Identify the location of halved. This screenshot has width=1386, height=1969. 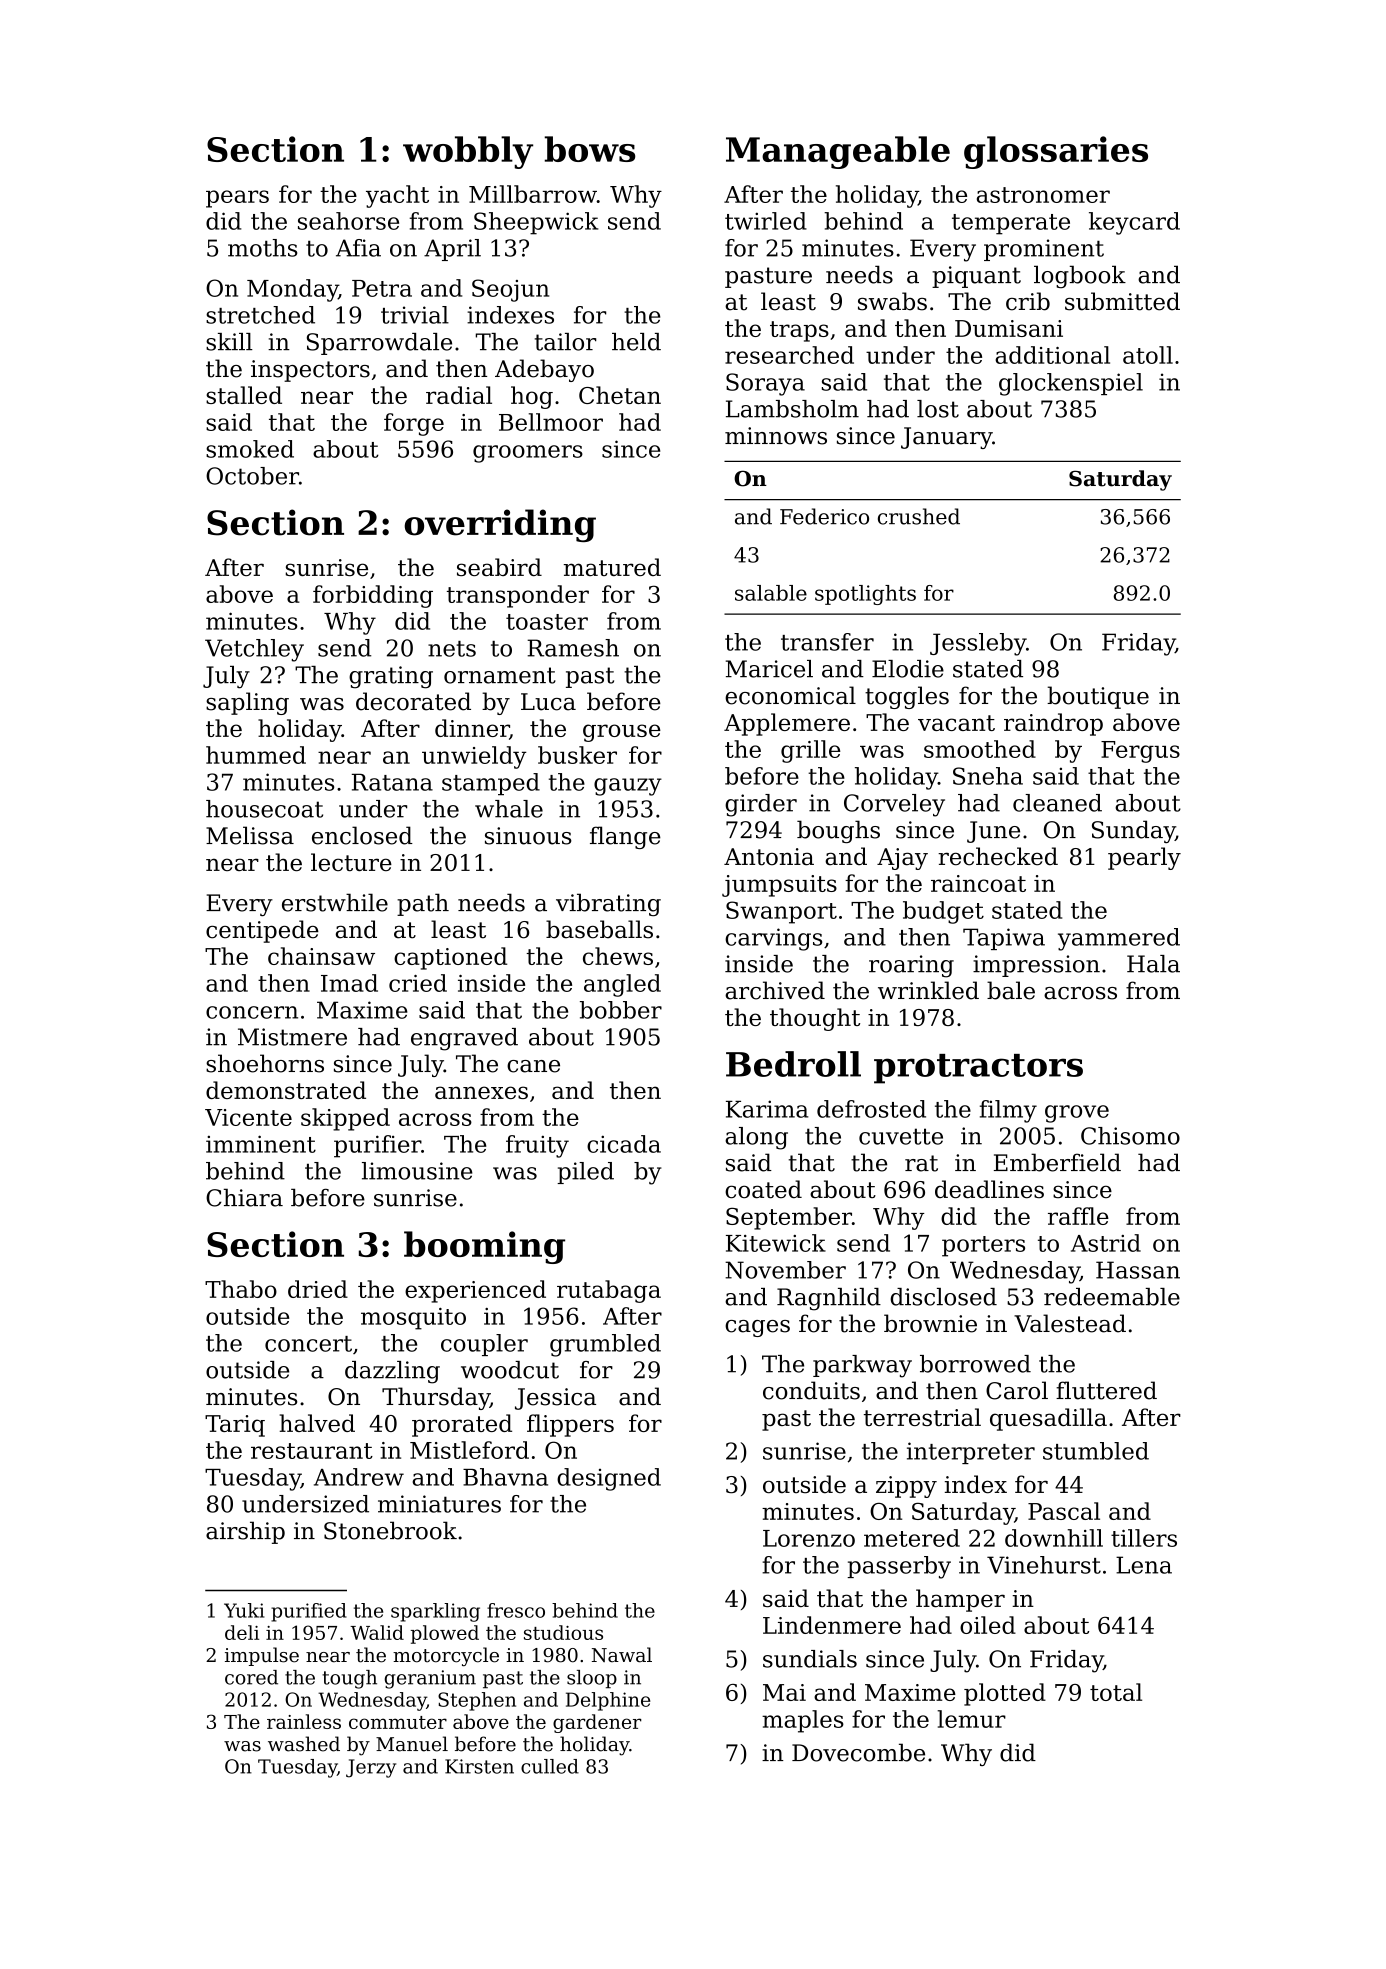
(317, 1423).
